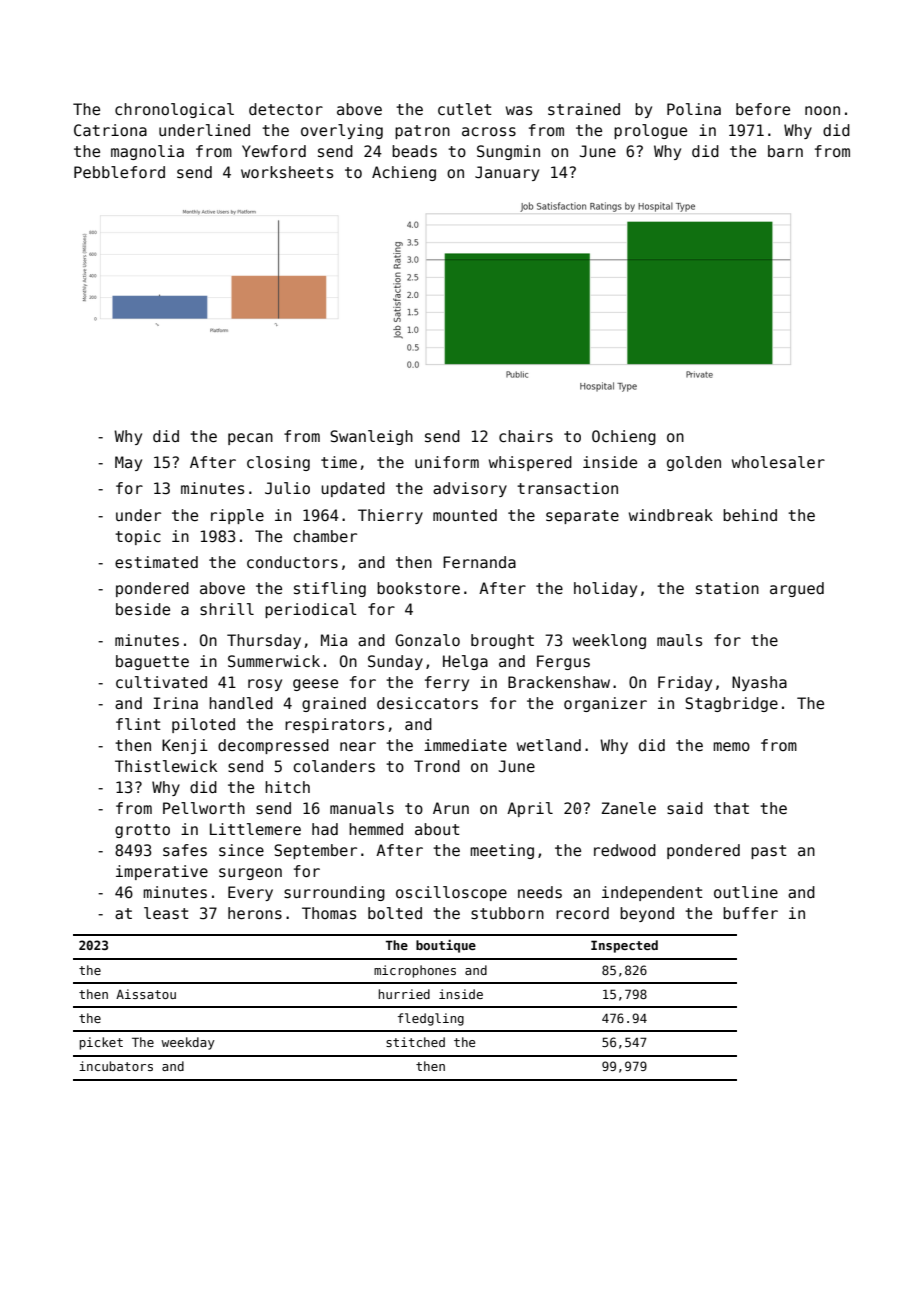  What do you see at coordinates (584, 109) in the image?
I see `strained` at bounding box center [584, 109].
